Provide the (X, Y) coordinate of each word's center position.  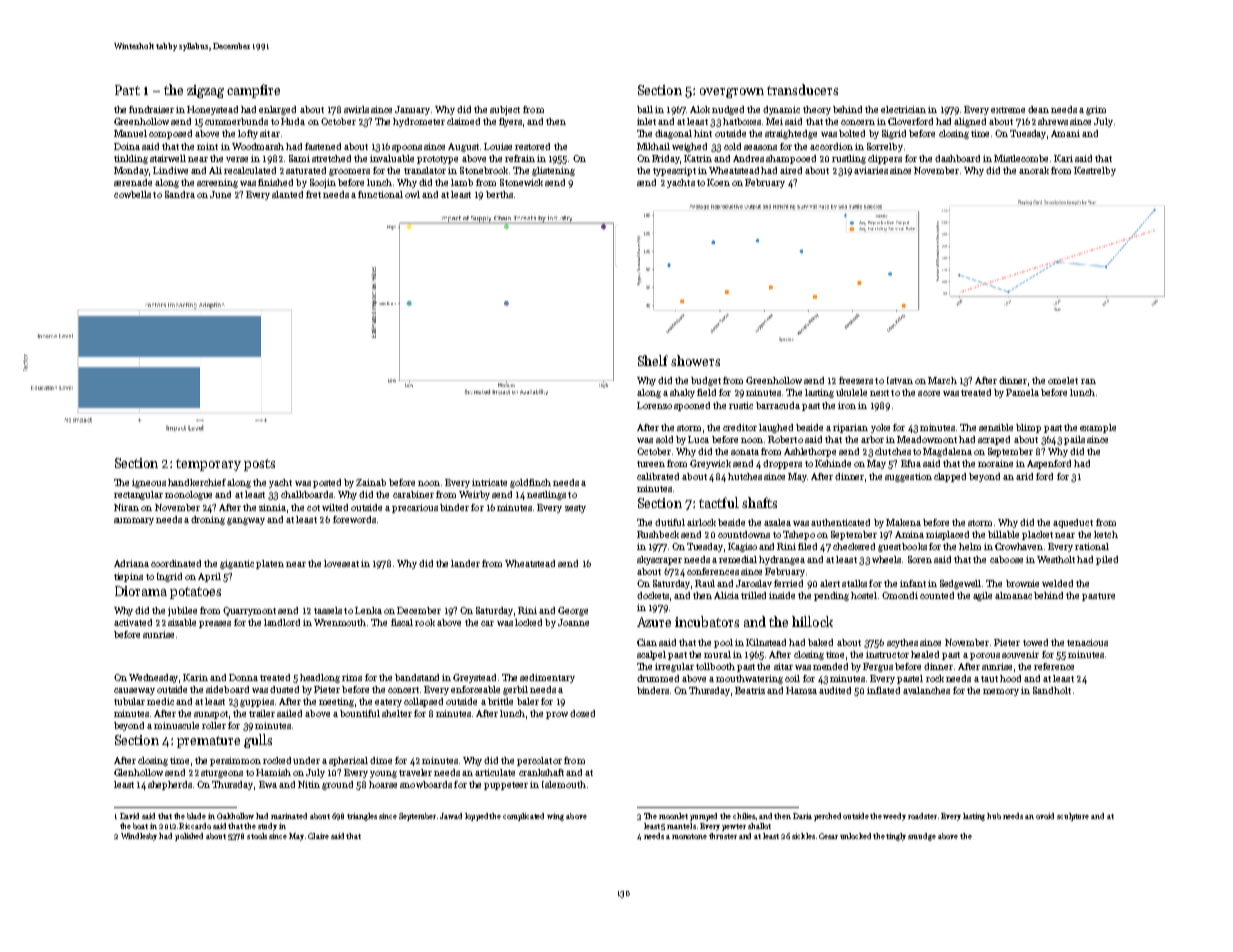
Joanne (573, 622)
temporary (208, 465)
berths (499, 194)
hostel (864, 595)
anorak (1034, 170)
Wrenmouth (340, 622)
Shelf (653, 360)
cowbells (132, 194)
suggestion (908, 477)
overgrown (732, 93)
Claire (318, 836)
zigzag (205, 91)
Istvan (900, 380)
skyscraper (659, 560)
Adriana (131, 563)
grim (1096, 110)
